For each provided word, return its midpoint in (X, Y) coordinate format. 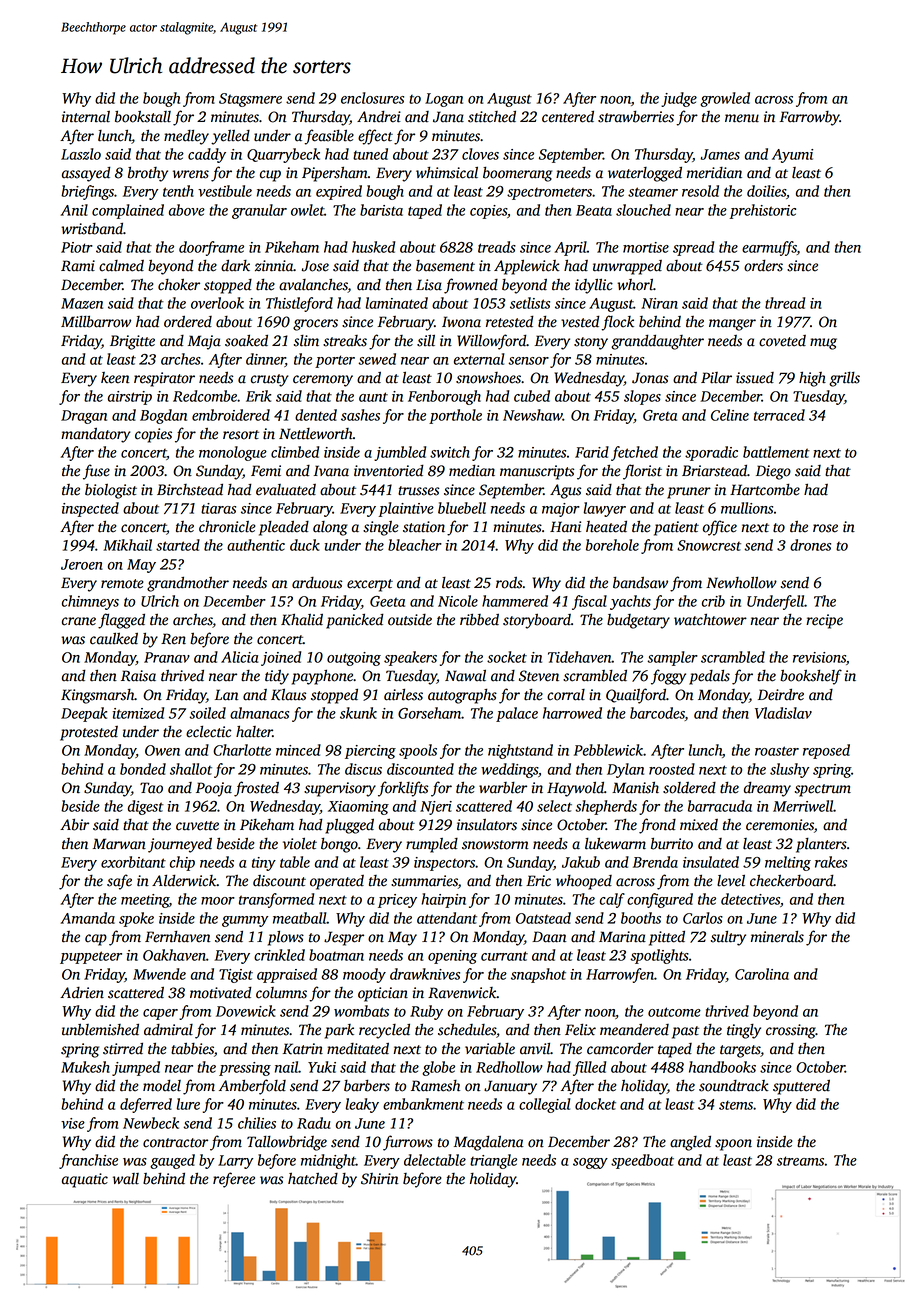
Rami (78, 266)
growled (725, 99)
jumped (136, 1068)
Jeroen (82, 564)
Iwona (461, 322)
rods (509, 583)
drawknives (425, 974)
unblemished (100, 1029)
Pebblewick (608, 750)
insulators (487, 825)
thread (785, 303)
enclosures (372, 98)
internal (86, 117)
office (720, 528)
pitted (667, 938)
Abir (74, 824)
